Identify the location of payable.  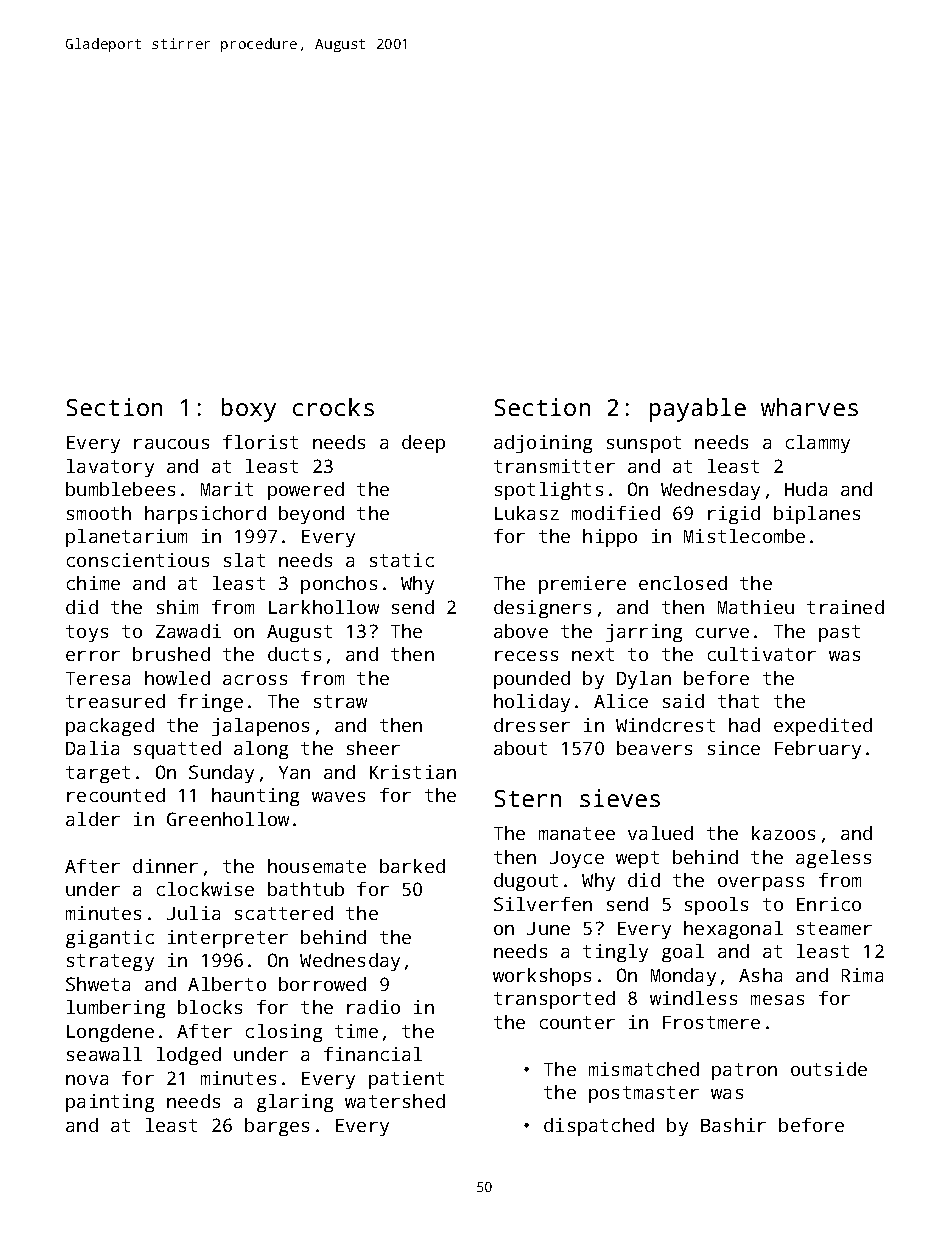
(698, 410).
